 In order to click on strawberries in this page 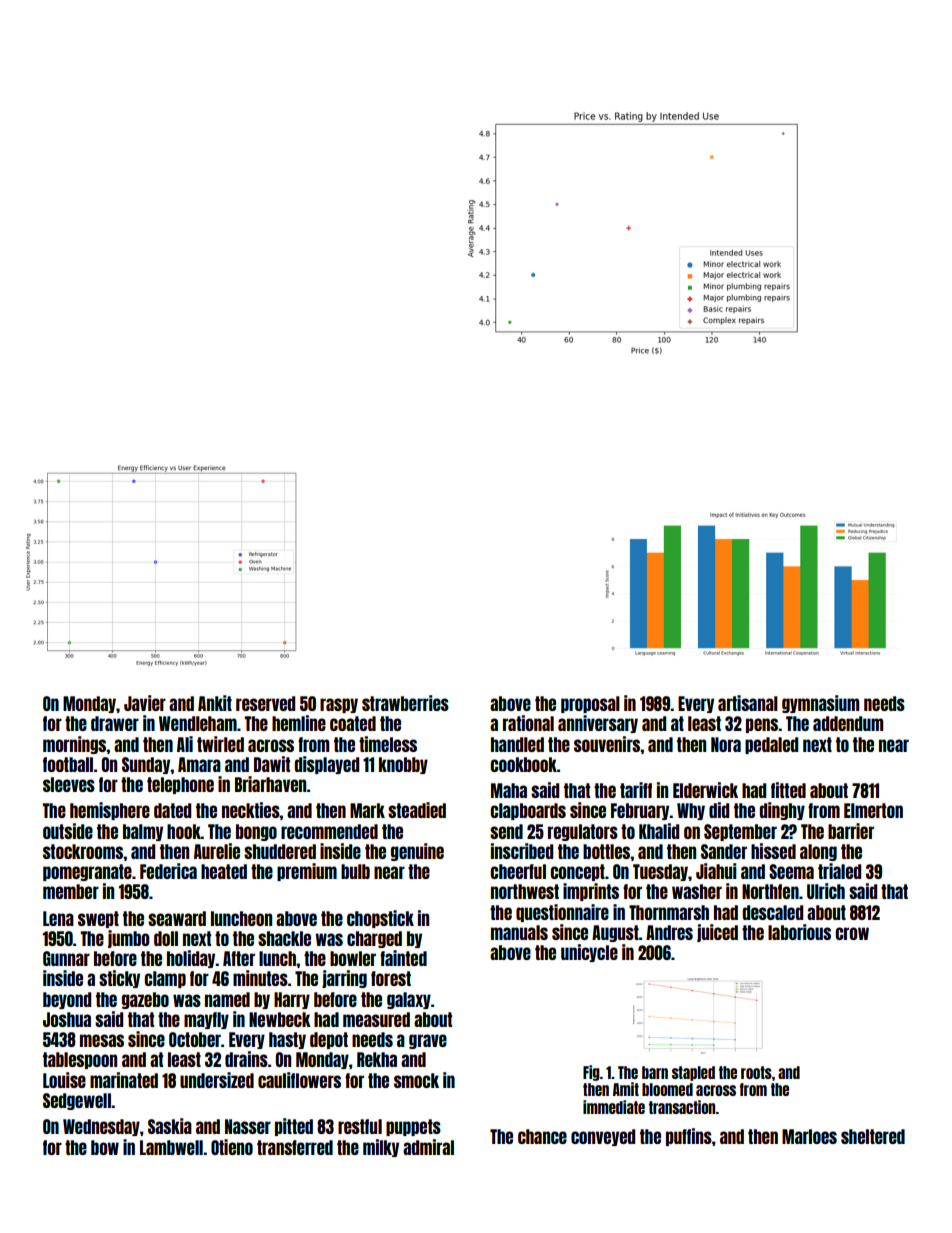, I will do `click(405, 703)`.
